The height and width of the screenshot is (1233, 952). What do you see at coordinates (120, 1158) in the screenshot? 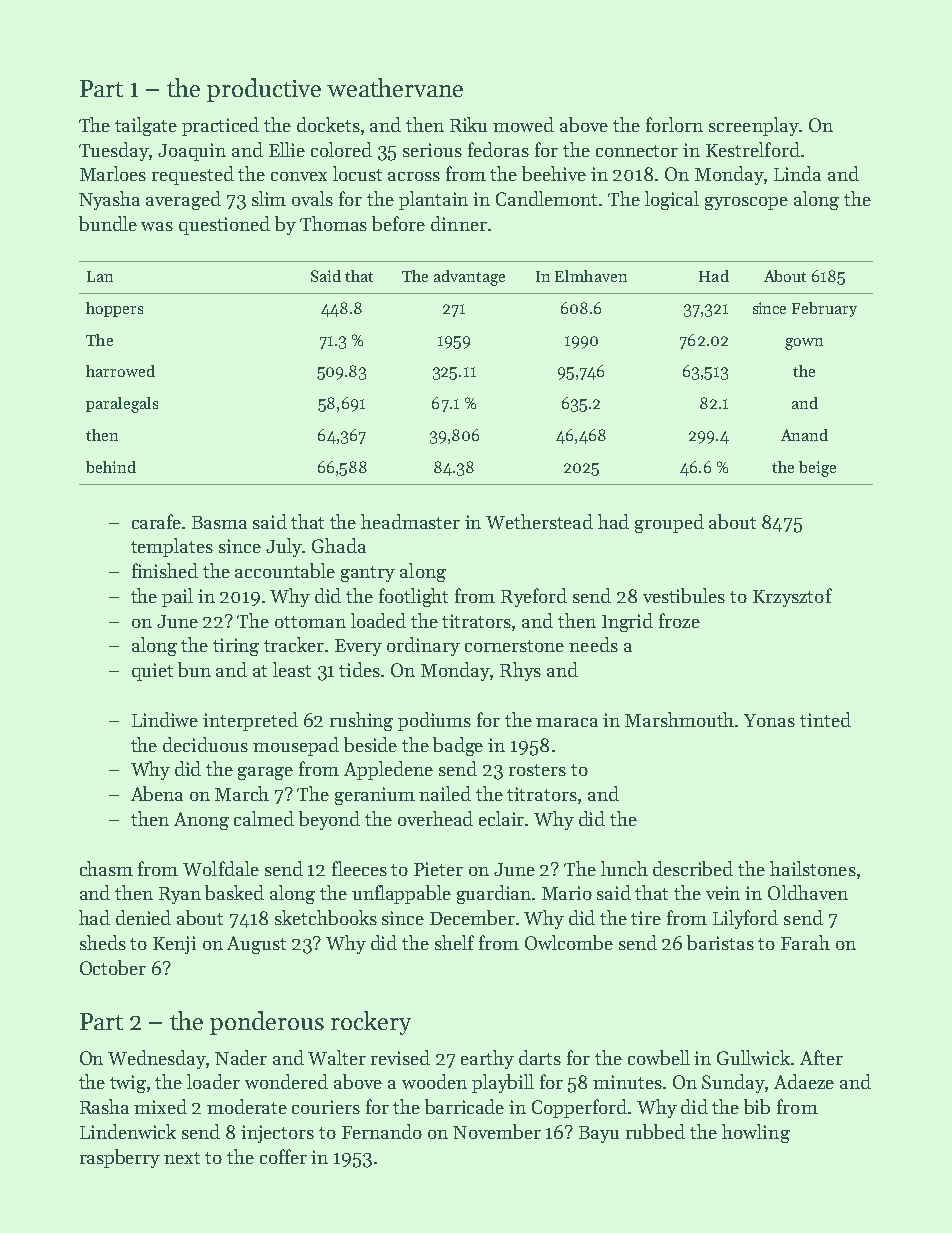
I see `raspberry` at bounding box center [120, 1158].
